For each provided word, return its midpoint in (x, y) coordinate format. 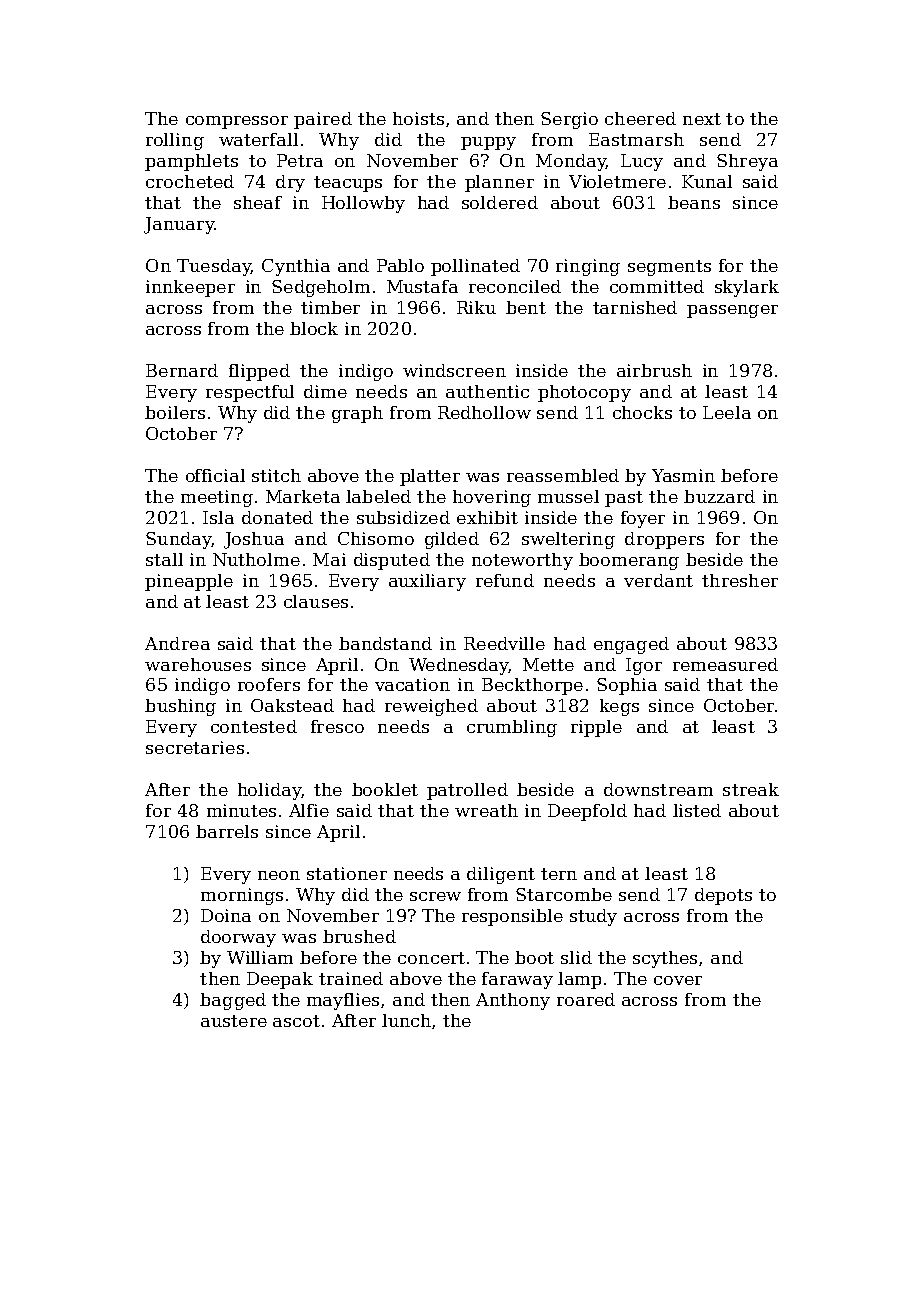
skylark (747, 288)
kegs (619, 707)
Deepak (280, 980)
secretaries (195, 747)
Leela (727, 412)
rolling (175, 141)
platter (430, 477)
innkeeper (190, 288)
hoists (418, 118)
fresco (337, 726)
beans (694, 202)
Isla (218, 517)
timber (330, 307)
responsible (512, 917)
